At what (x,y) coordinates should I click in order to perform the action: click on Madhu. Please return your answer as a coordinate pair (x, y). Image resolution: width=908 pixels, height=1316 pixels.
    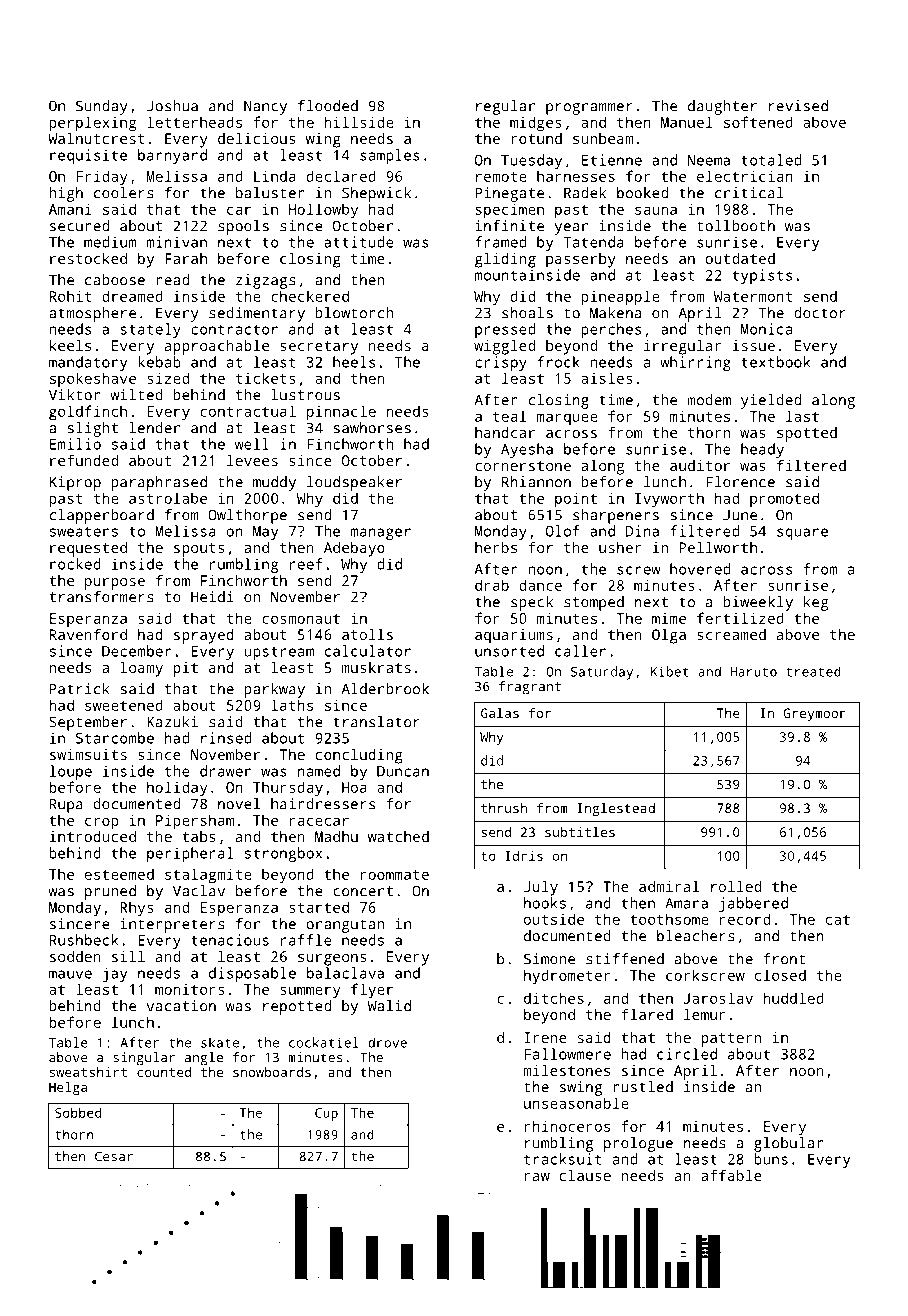
    Looking at the image, I should click on (336, 836).
